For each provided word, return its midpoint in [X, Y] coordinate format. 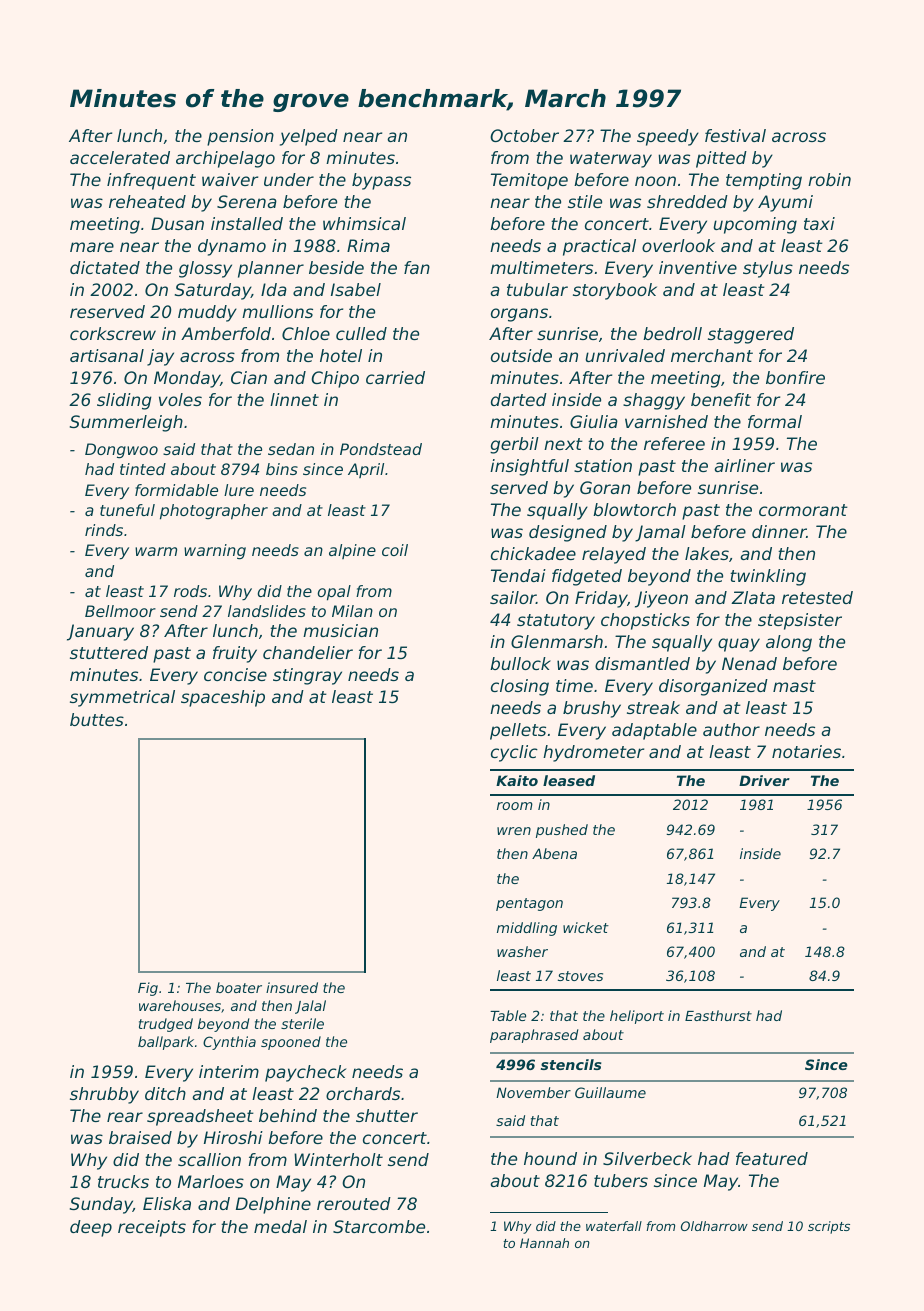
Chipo [335, 379]
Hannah [544, 1243]
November [533, 1092]
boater [239, 987]
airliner [744, 465]
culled [361, 333]
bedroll [672, 333]
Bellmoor [120, 611]
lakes [707, 553]
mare [92, 247]
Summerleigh [126, 423]
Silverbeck [647, 1158]
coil [395, 550]
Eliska [167, 1203]
